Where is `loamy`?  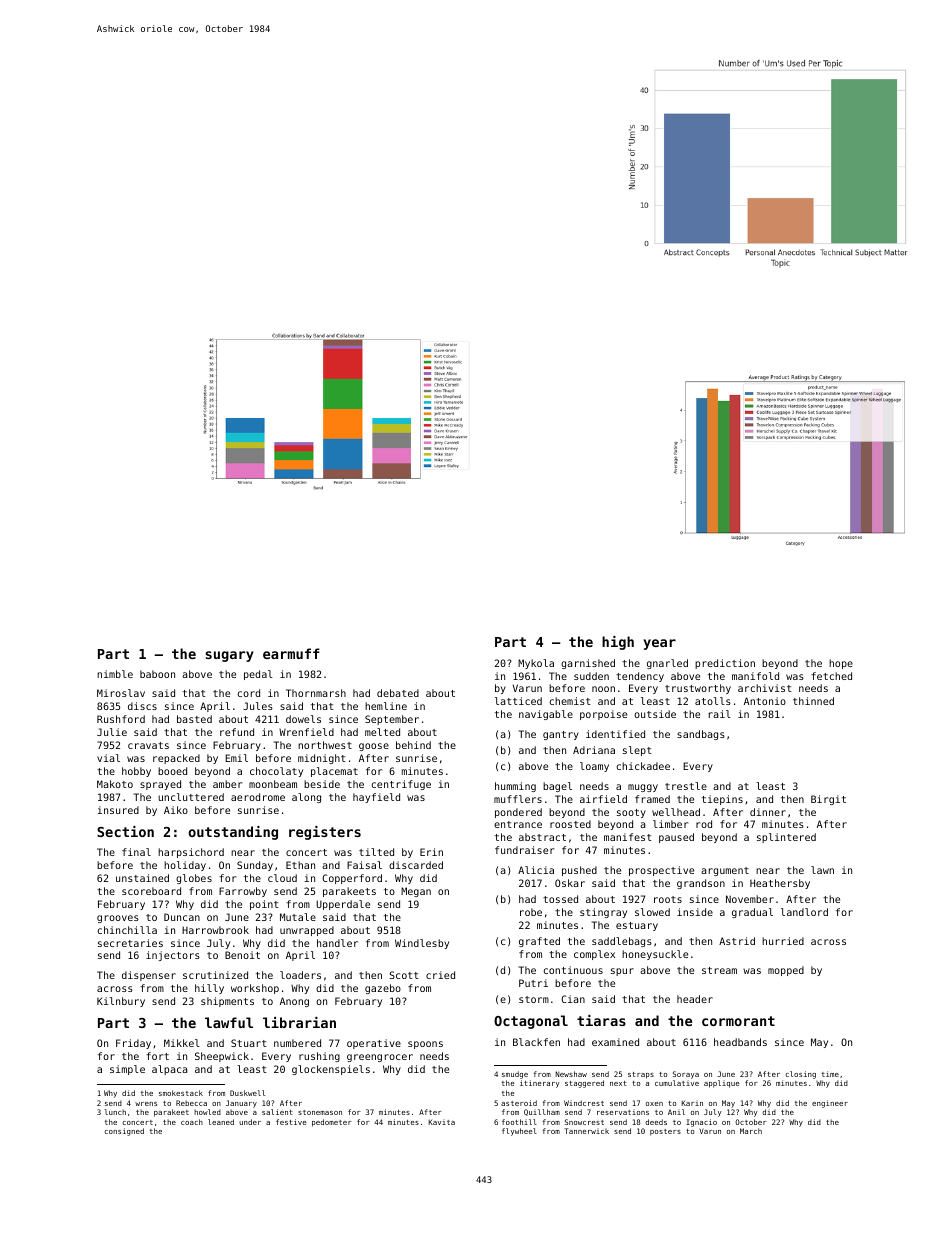
loamy is located at coordinates (594, 767).
